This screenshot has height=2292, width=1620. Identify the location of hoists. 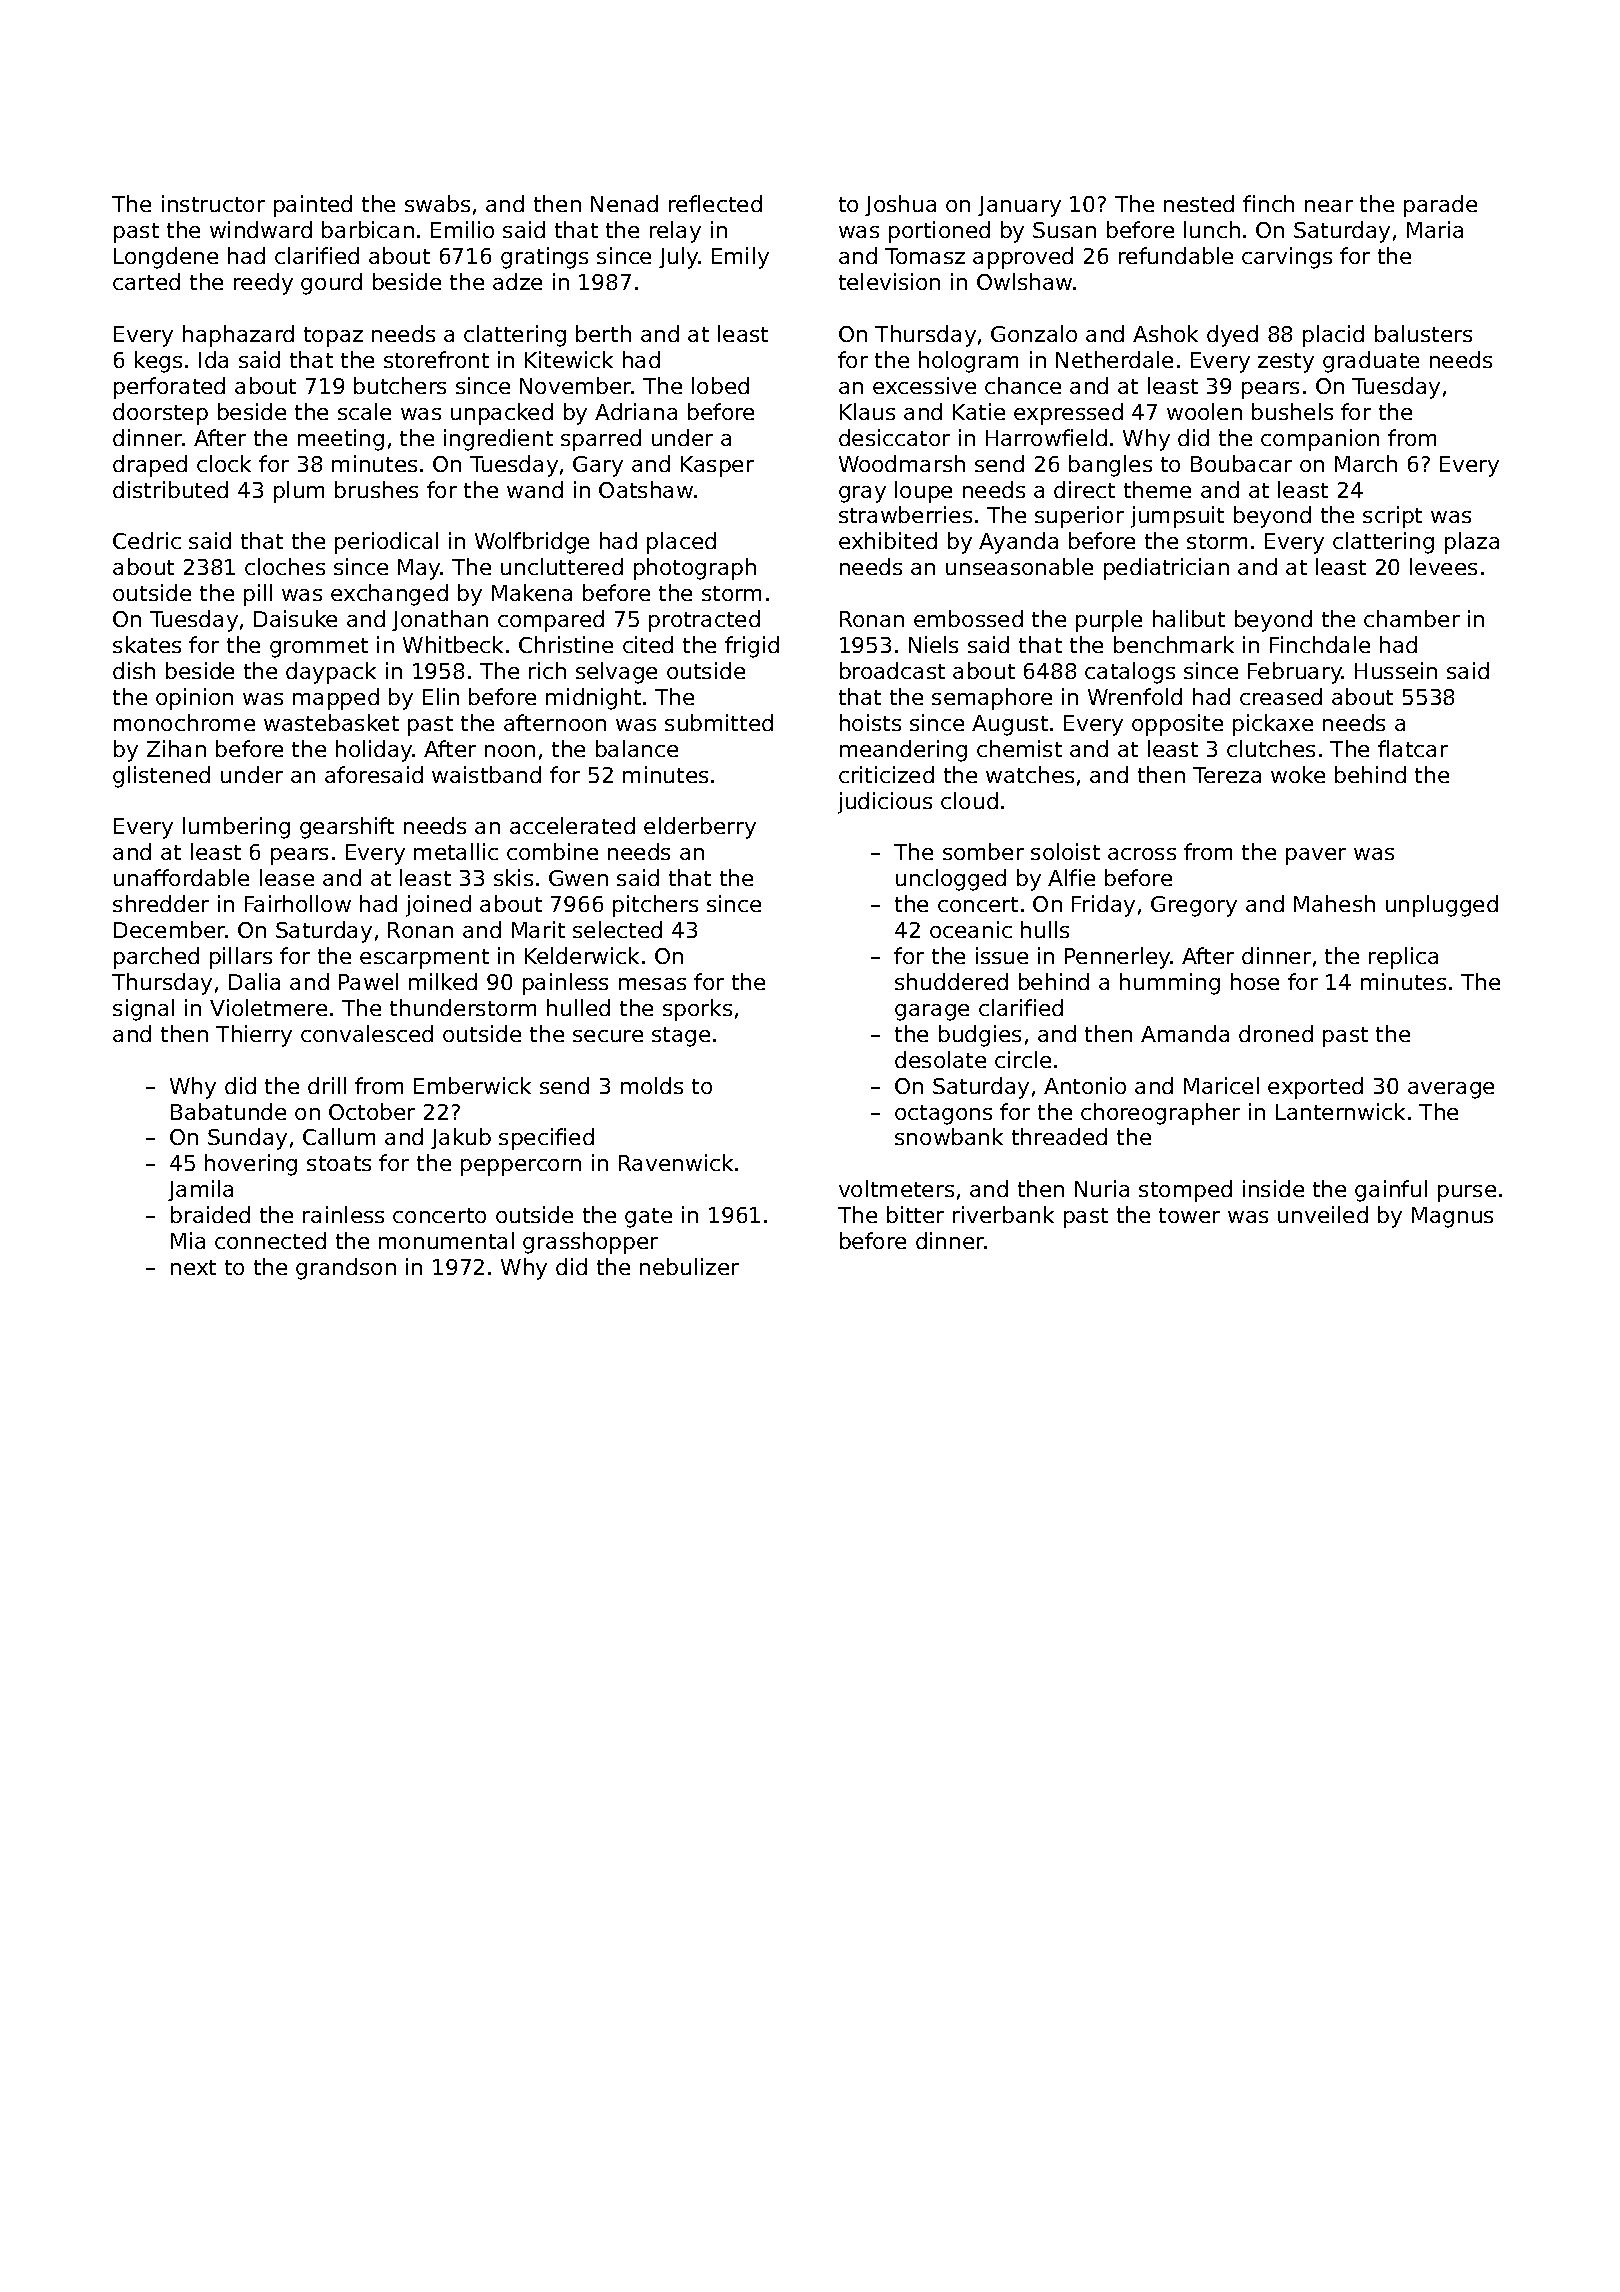
(870, 722).
